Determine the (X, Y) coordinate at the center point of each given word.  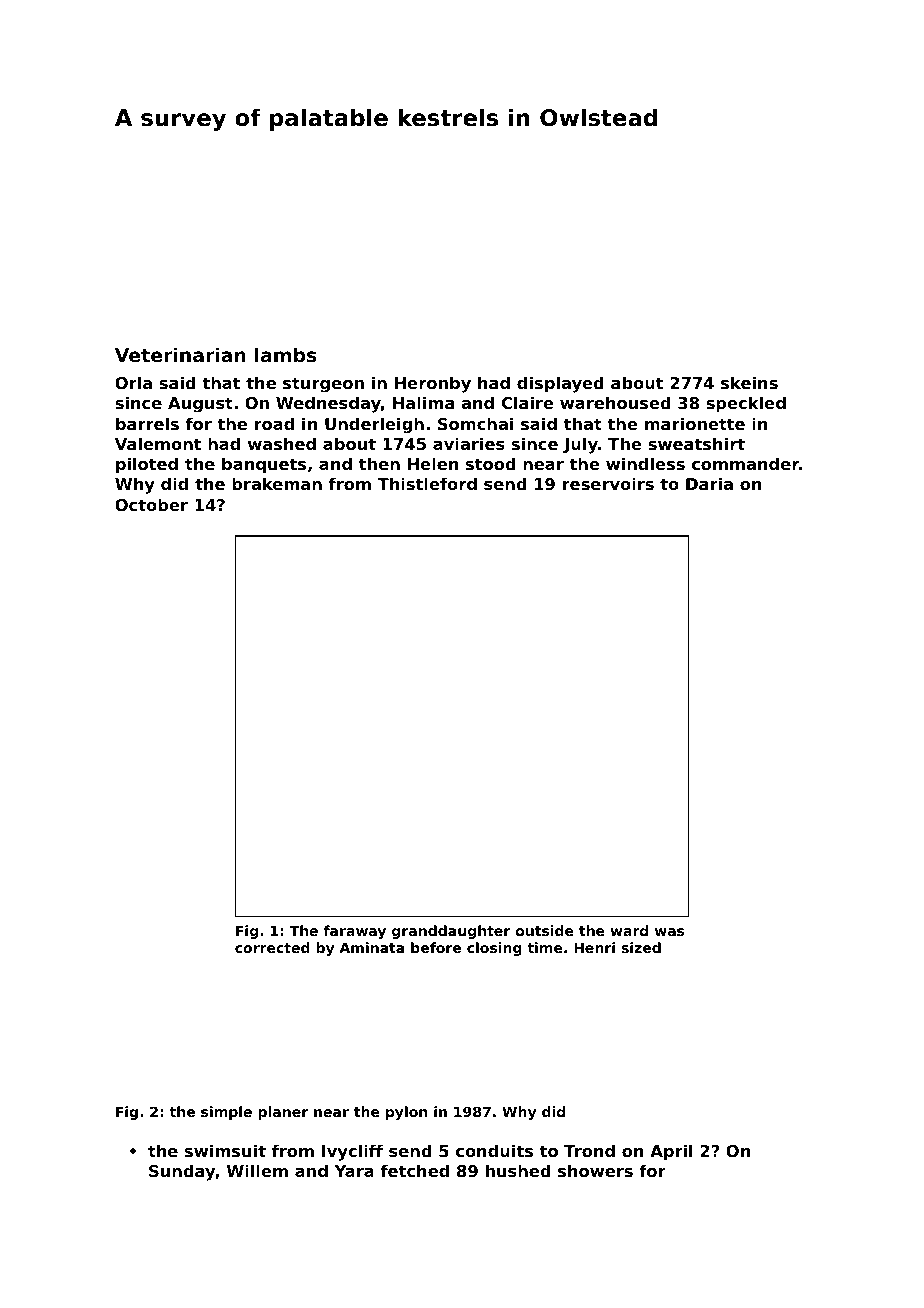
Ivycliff (352, 1152)
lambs (286, 355)
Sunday (182, 1172)
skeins (749, 382)
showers (595, 1170)
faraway (355, 932)
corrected (272, 947)
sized (641, 947)
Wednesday (328, 404)
